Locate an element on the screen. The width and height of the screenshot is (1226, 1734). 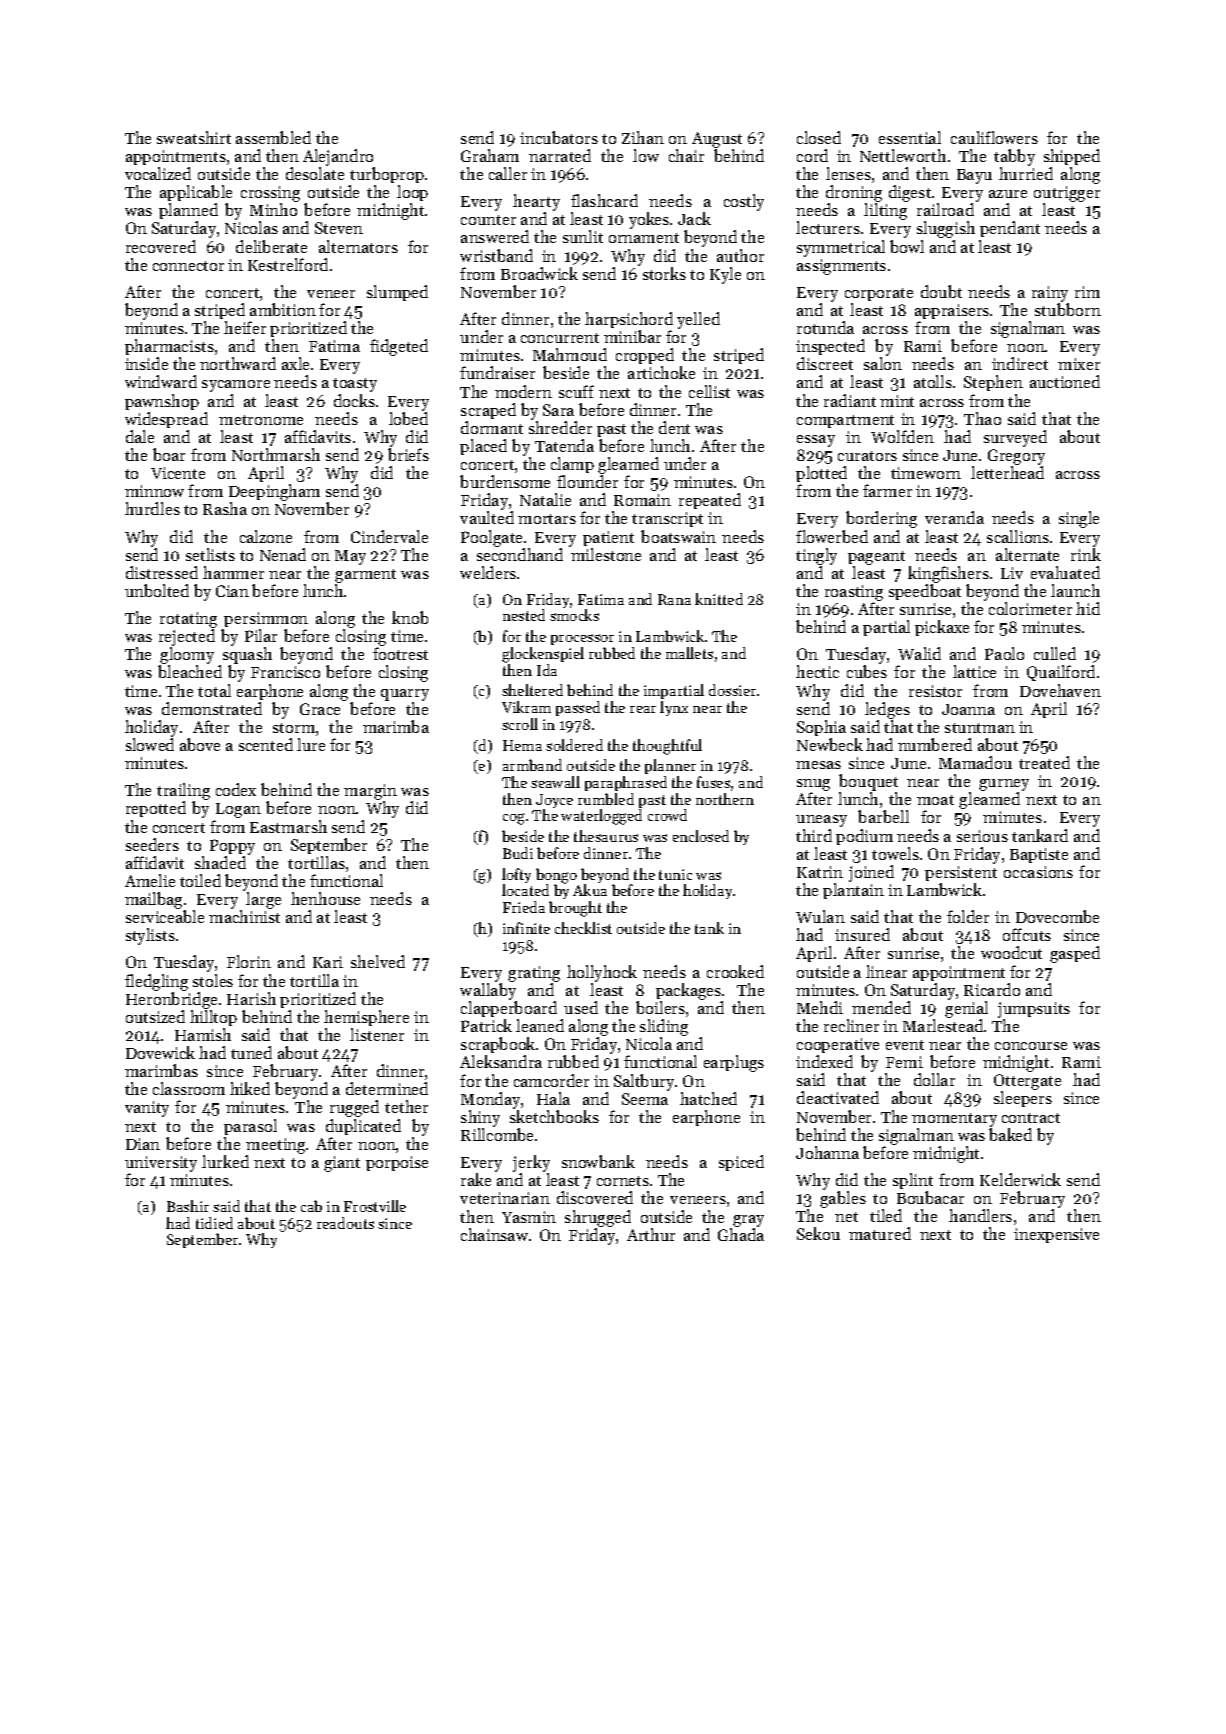
heifer is located at coordinates (245, 327).
